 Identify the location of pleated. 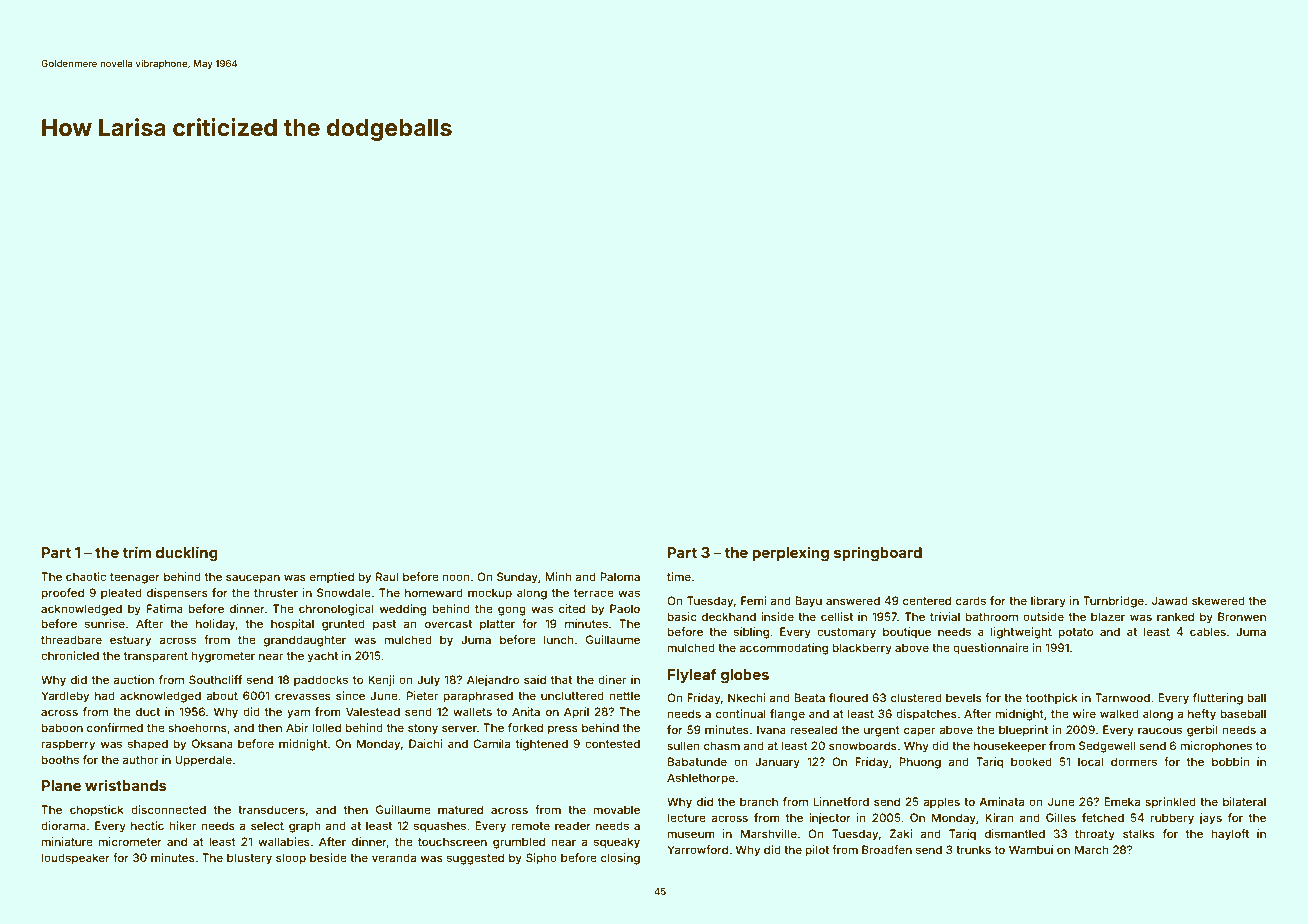
(121, 594).
